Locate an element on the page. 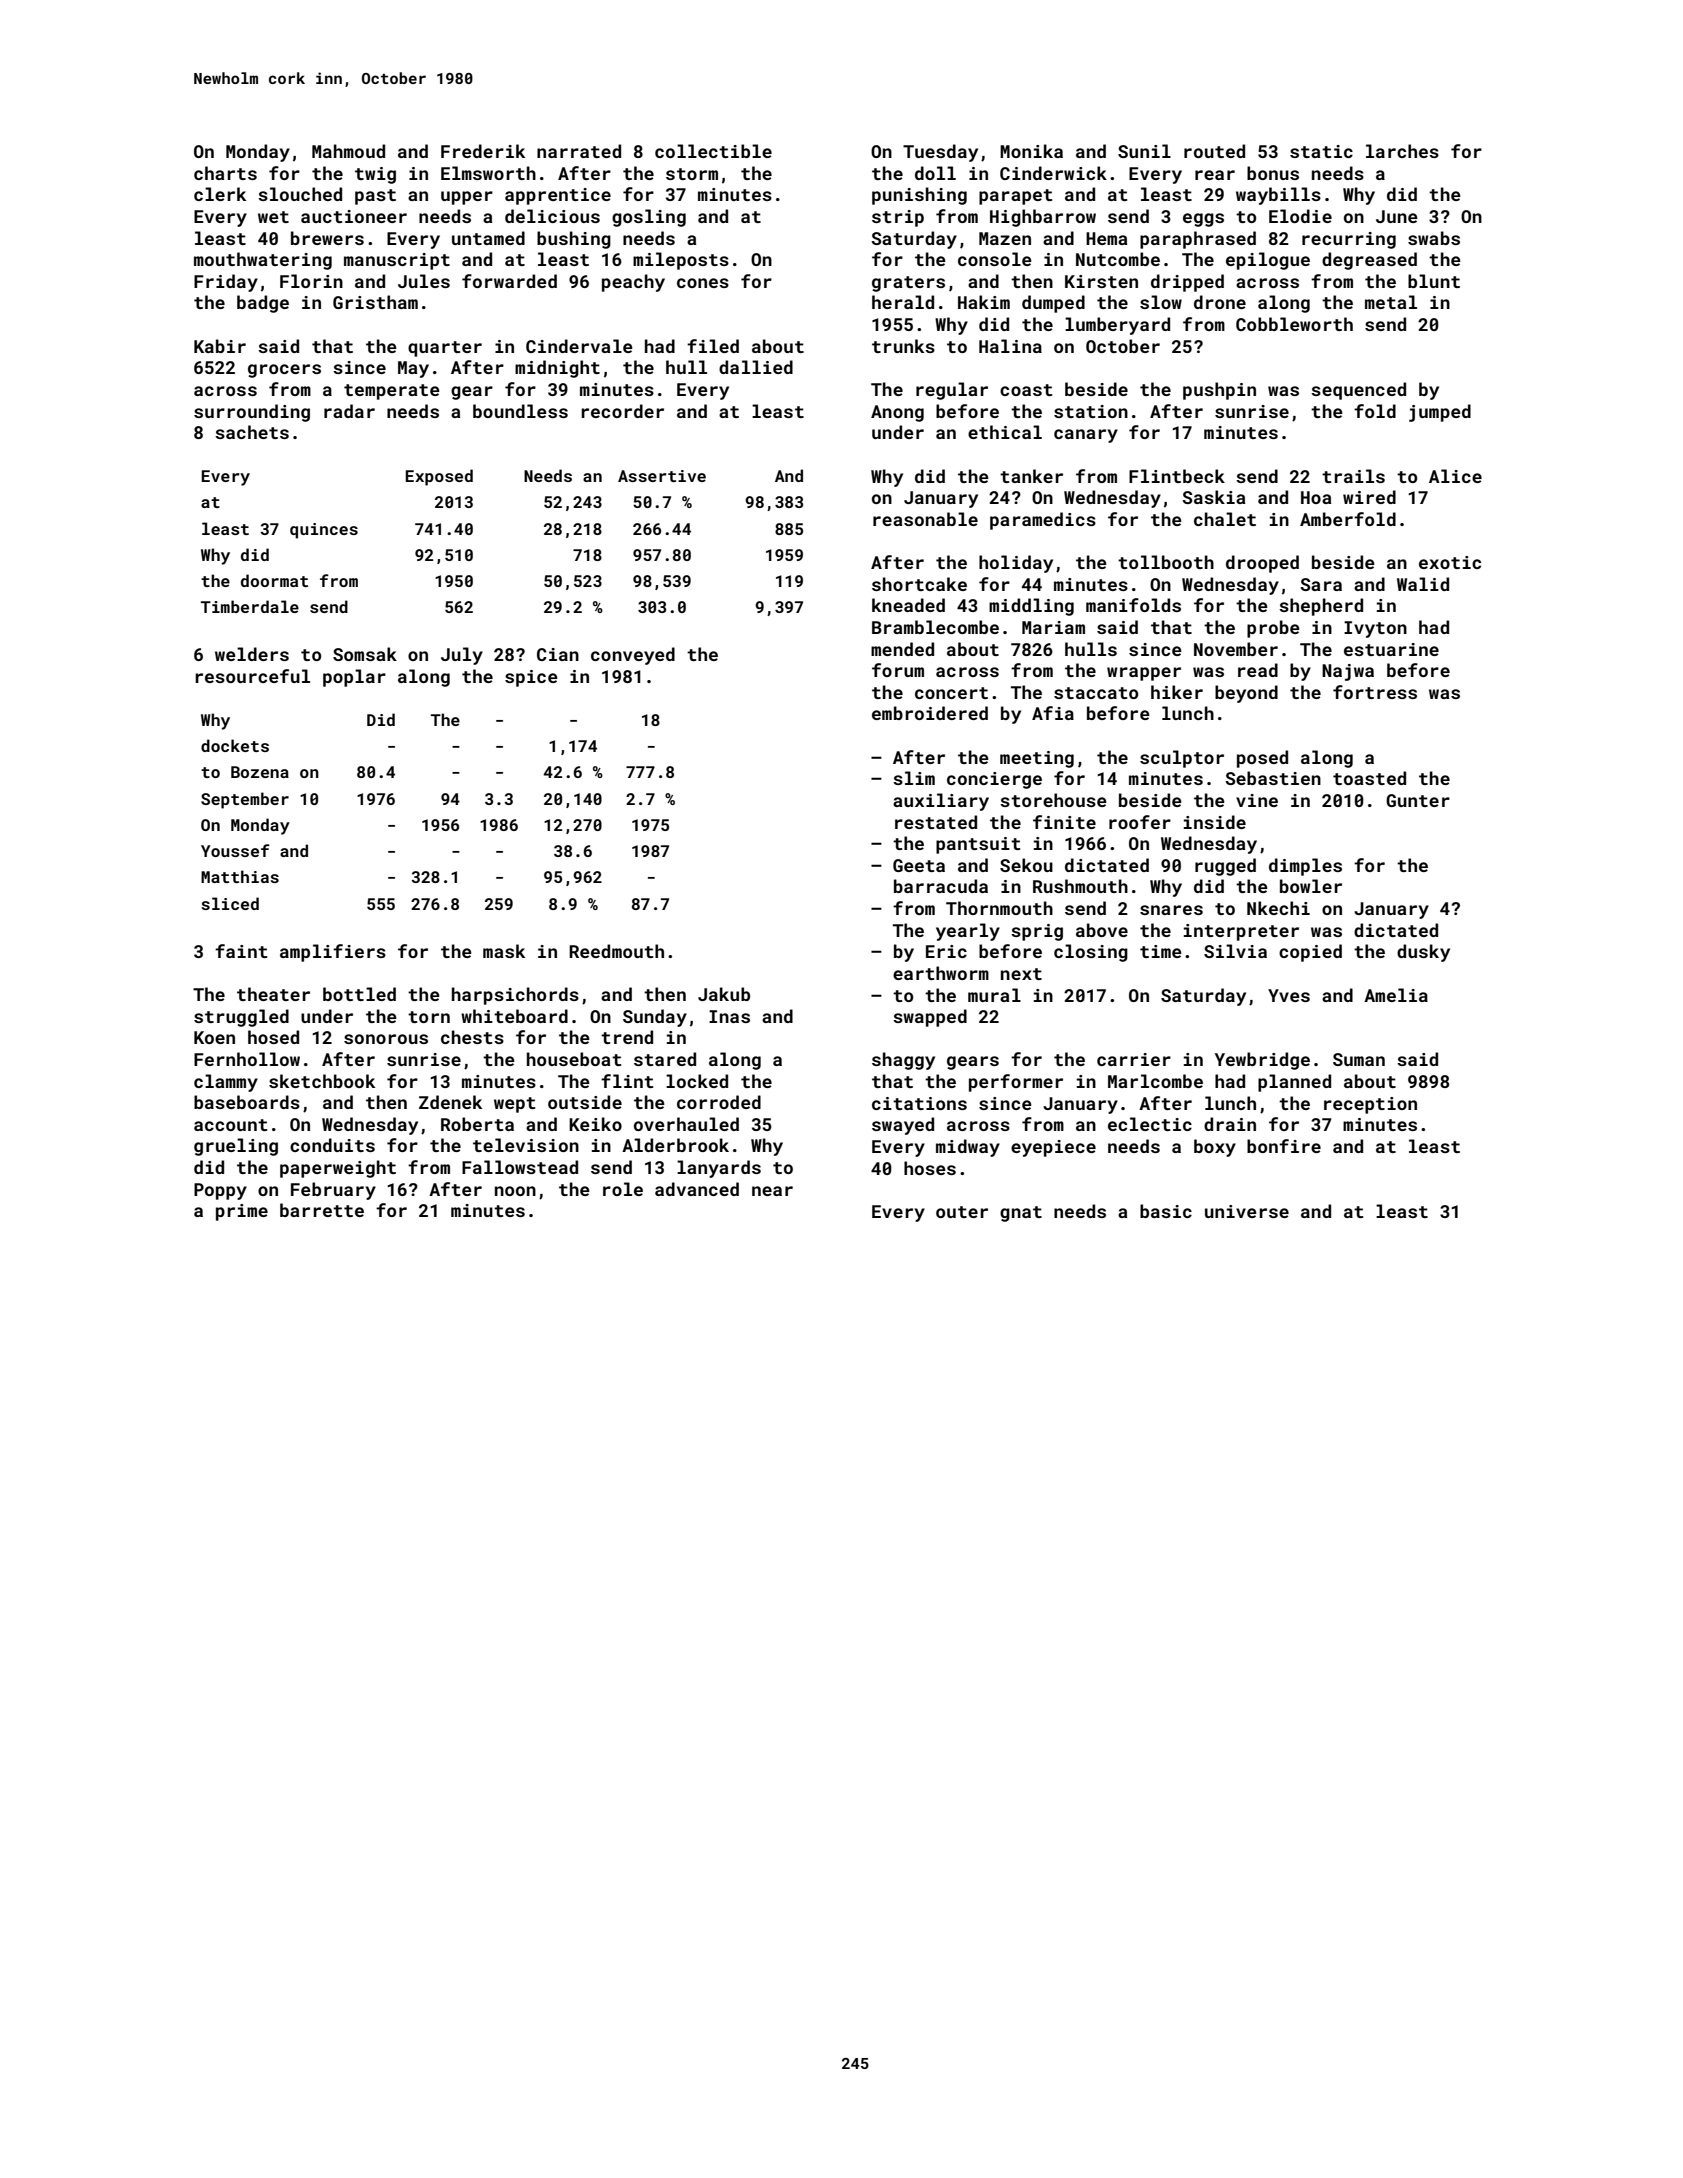 The height and width of the document is (2178, 1683). quinces is located at coordinates (324, 531).
